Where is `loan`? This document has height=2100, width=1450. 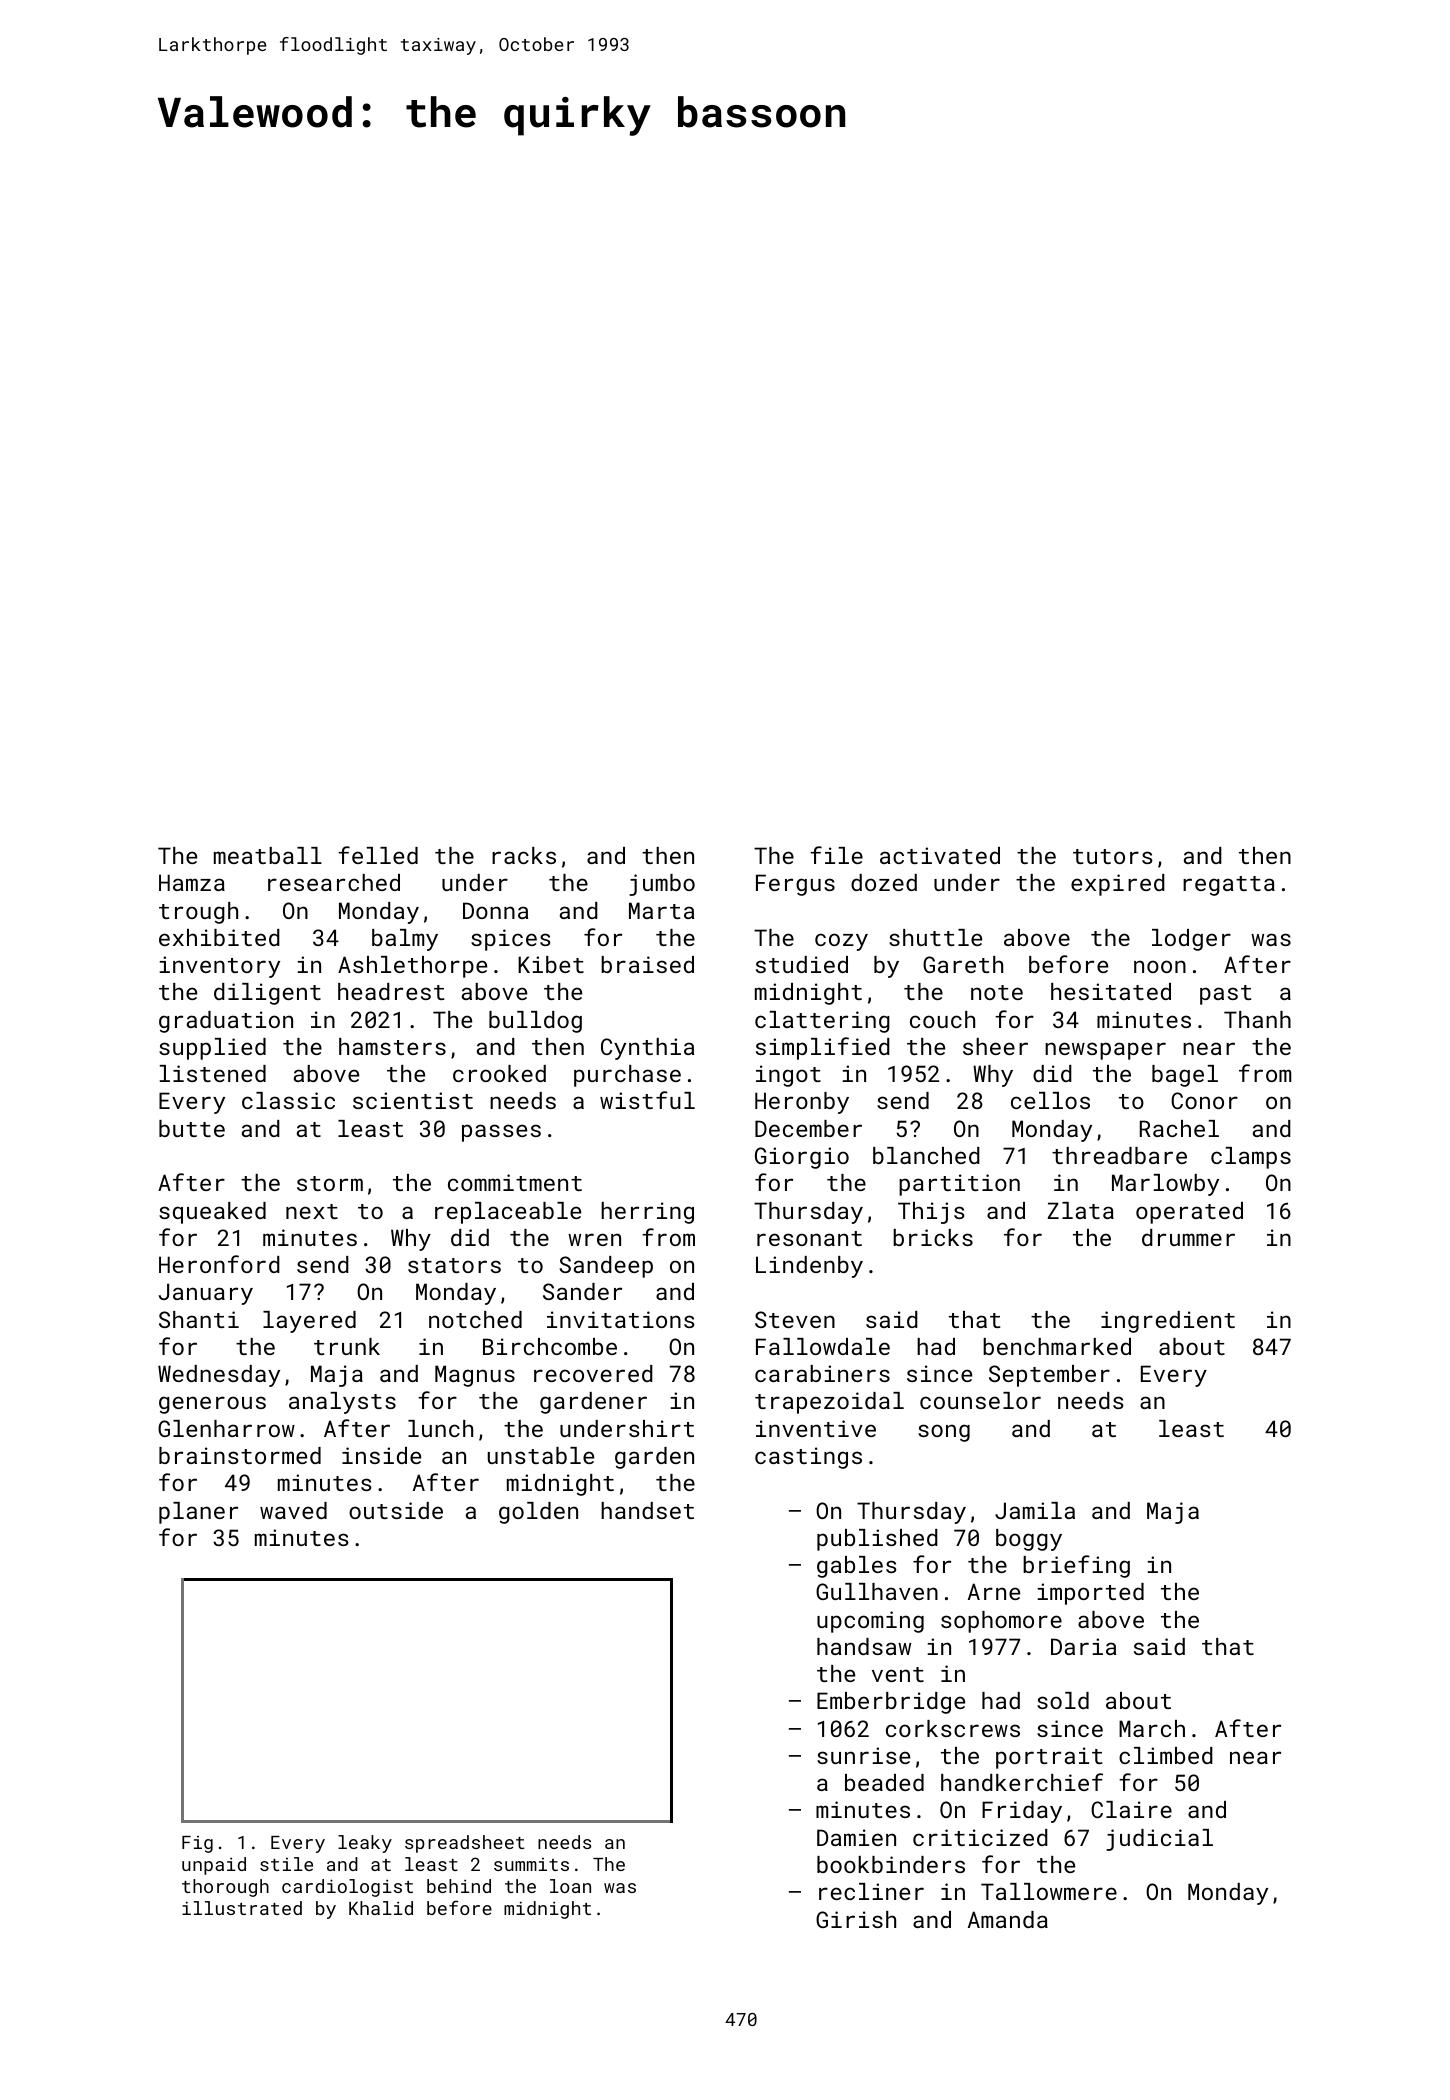
loan is located at coordinates (570, 1886).
